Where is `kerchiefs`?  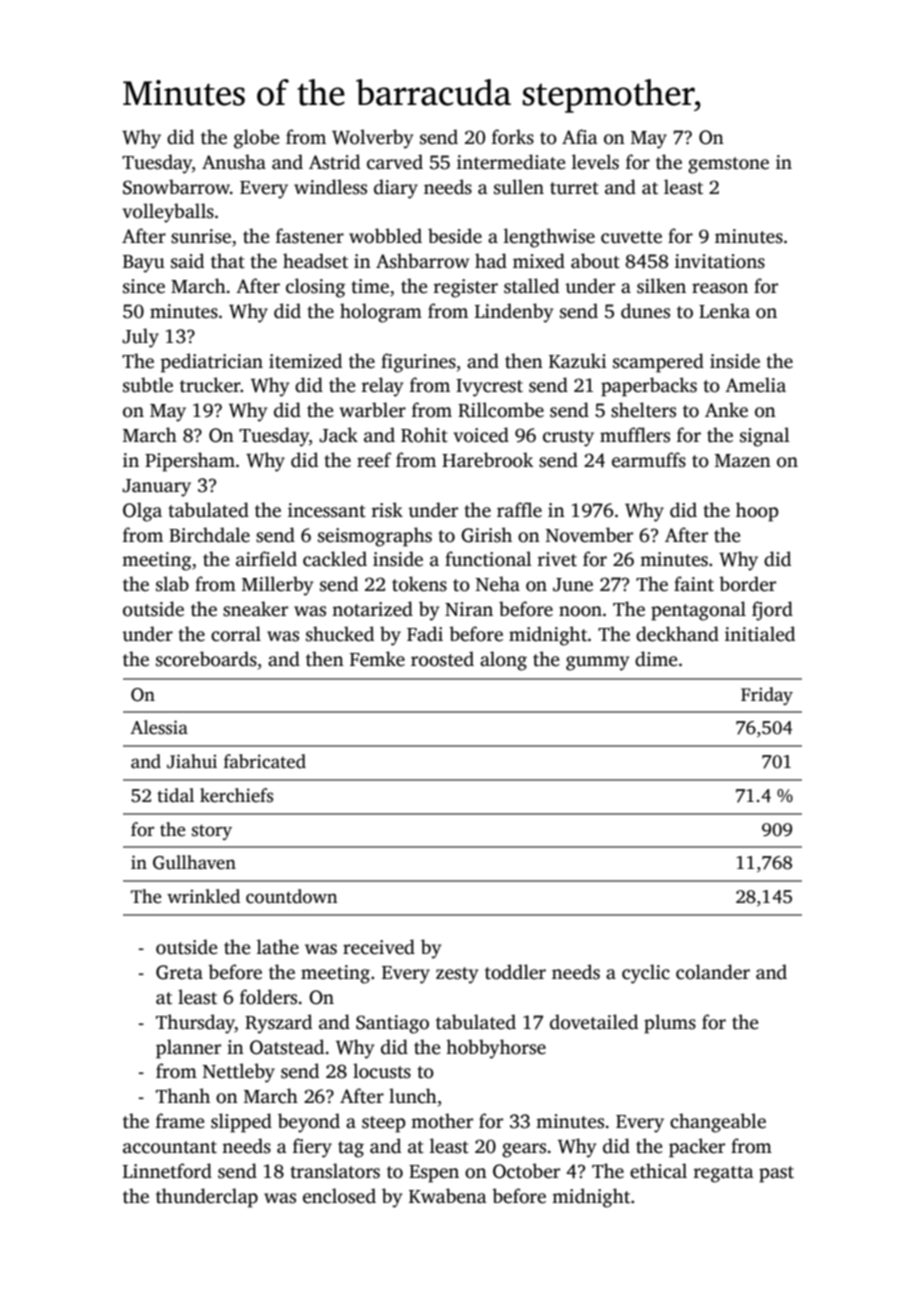 kerchiefs is located at coordinates (236, 795).
